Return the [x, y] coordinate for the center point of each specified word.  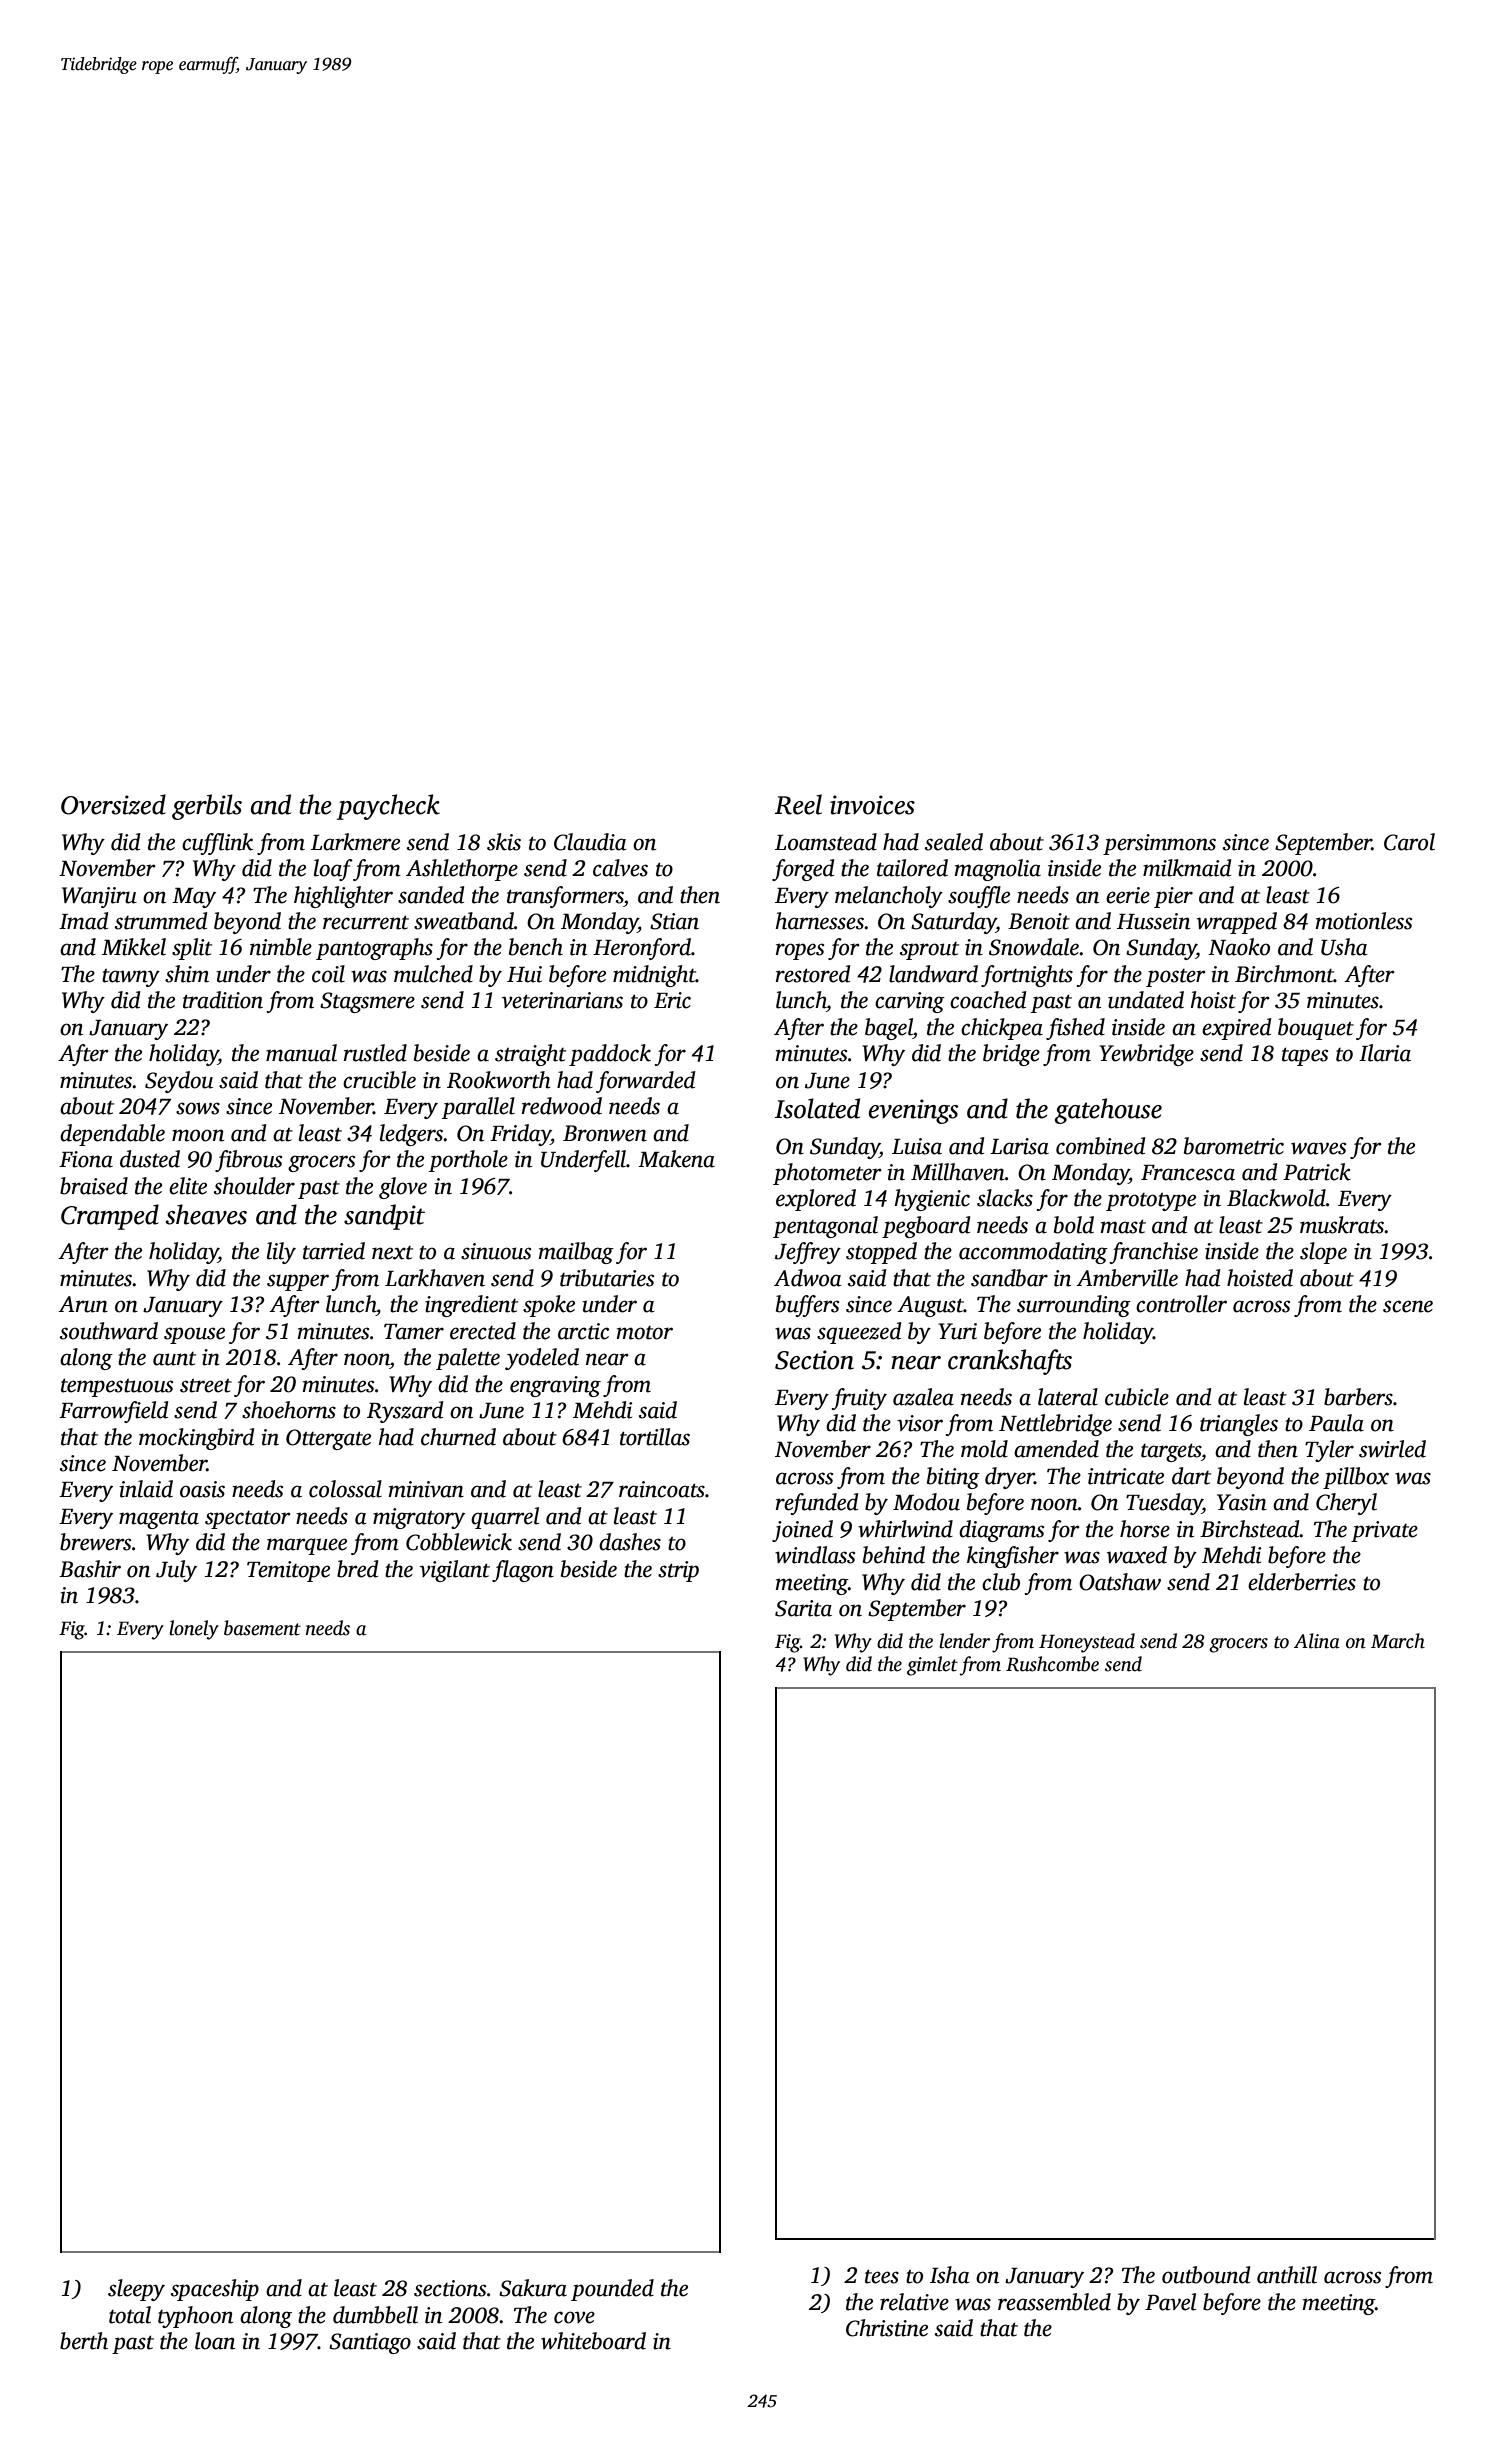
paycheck [388, 807]
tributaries [607, 1278]
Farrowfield [113, 1412]
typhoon [195, 2317]
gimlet [932, 1666]
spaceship [215, 2290]
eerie [1128, 895]
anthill [1287, 2275]
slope [1323, 1253]
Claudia [590, 842]
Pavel [1170, 2302]
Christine [887, 2328]
